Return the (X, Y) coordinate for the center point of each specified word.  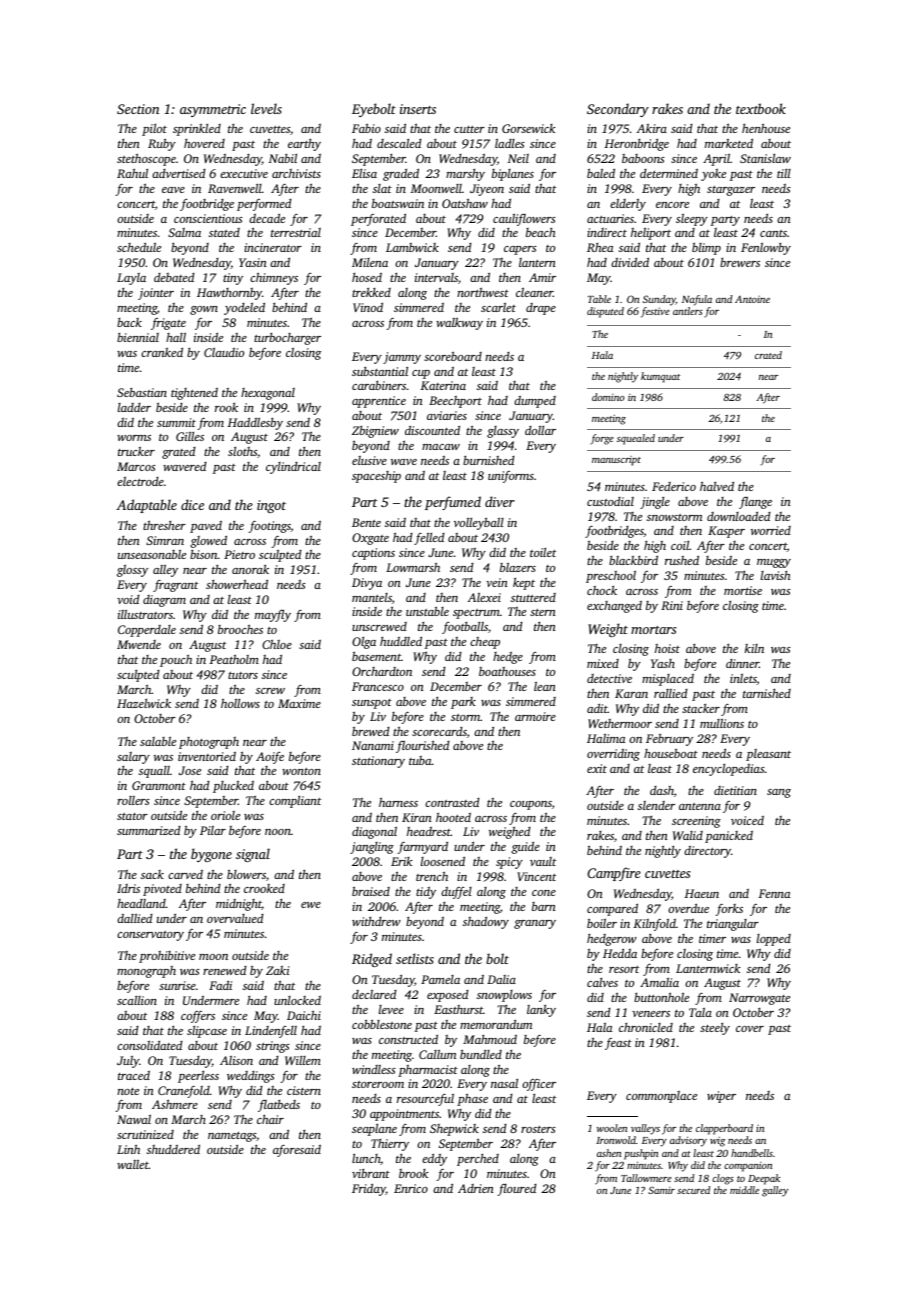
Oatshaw (465, 203)
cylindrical (293, 468)
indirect (607, 232)
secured (693, 1190)
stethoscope (146, 159)
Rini (672, 605)
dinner (742, 663)
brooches (240, 629)
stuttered (533, 597)
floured (517, 1189)
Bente (366, 522)
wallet (133, 1164)
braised (371, 891)
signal (253, 855)
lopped (774, 940)
